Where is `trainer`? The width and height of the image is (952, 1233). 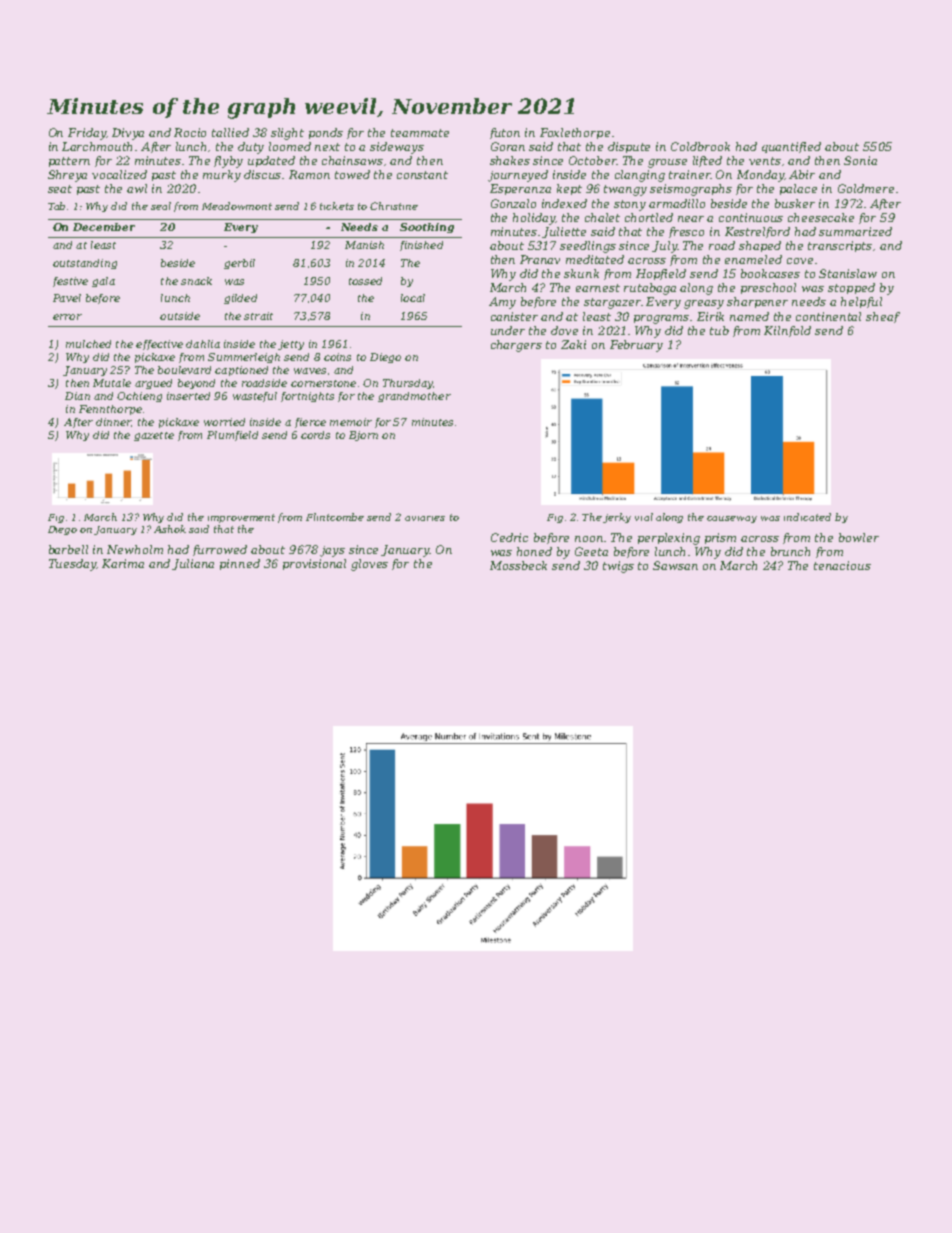
trainer is located at coordinates (690, 174).
